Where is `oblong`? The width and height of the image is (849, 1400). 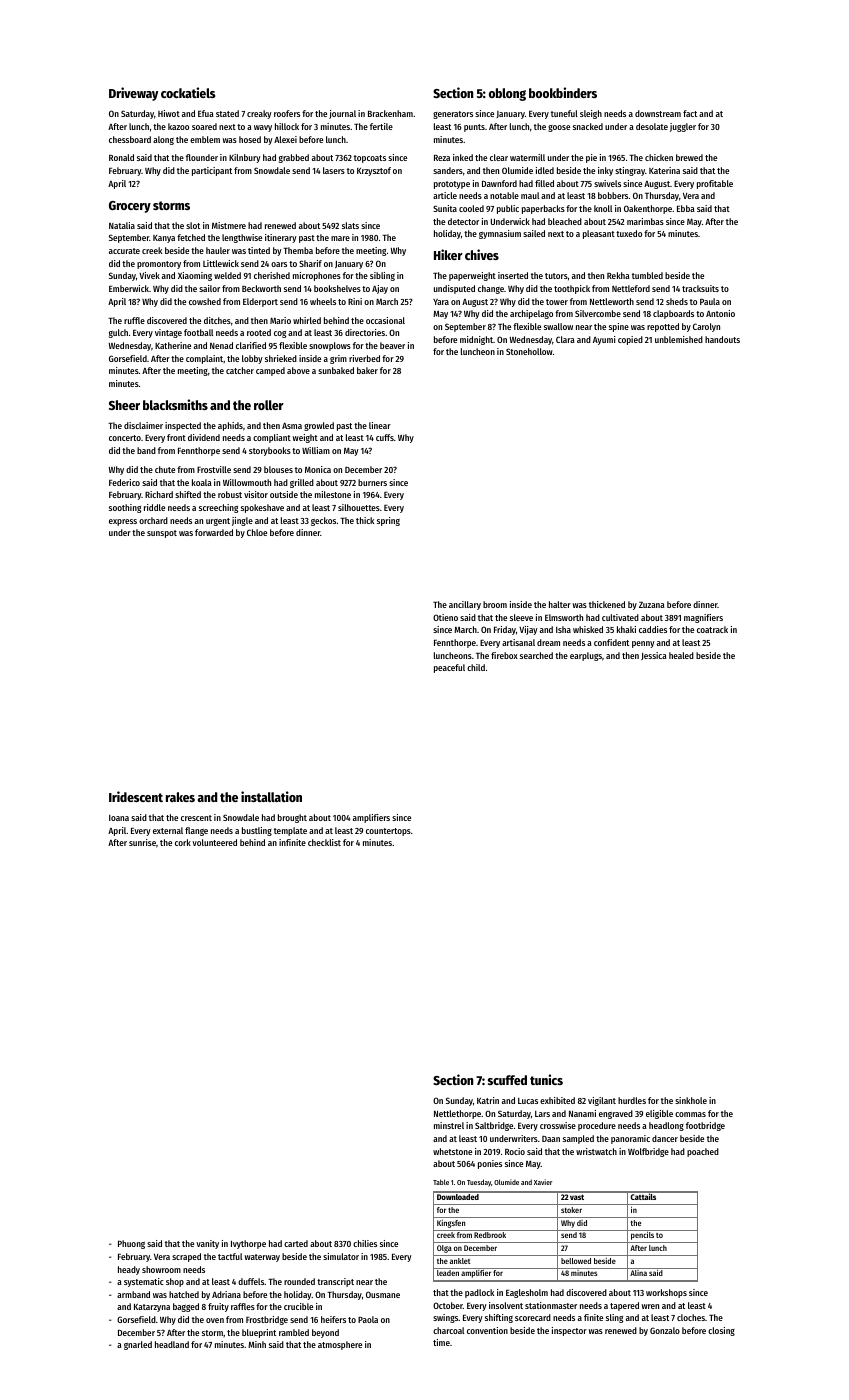 oblong is located at coordinates (507, 94).
